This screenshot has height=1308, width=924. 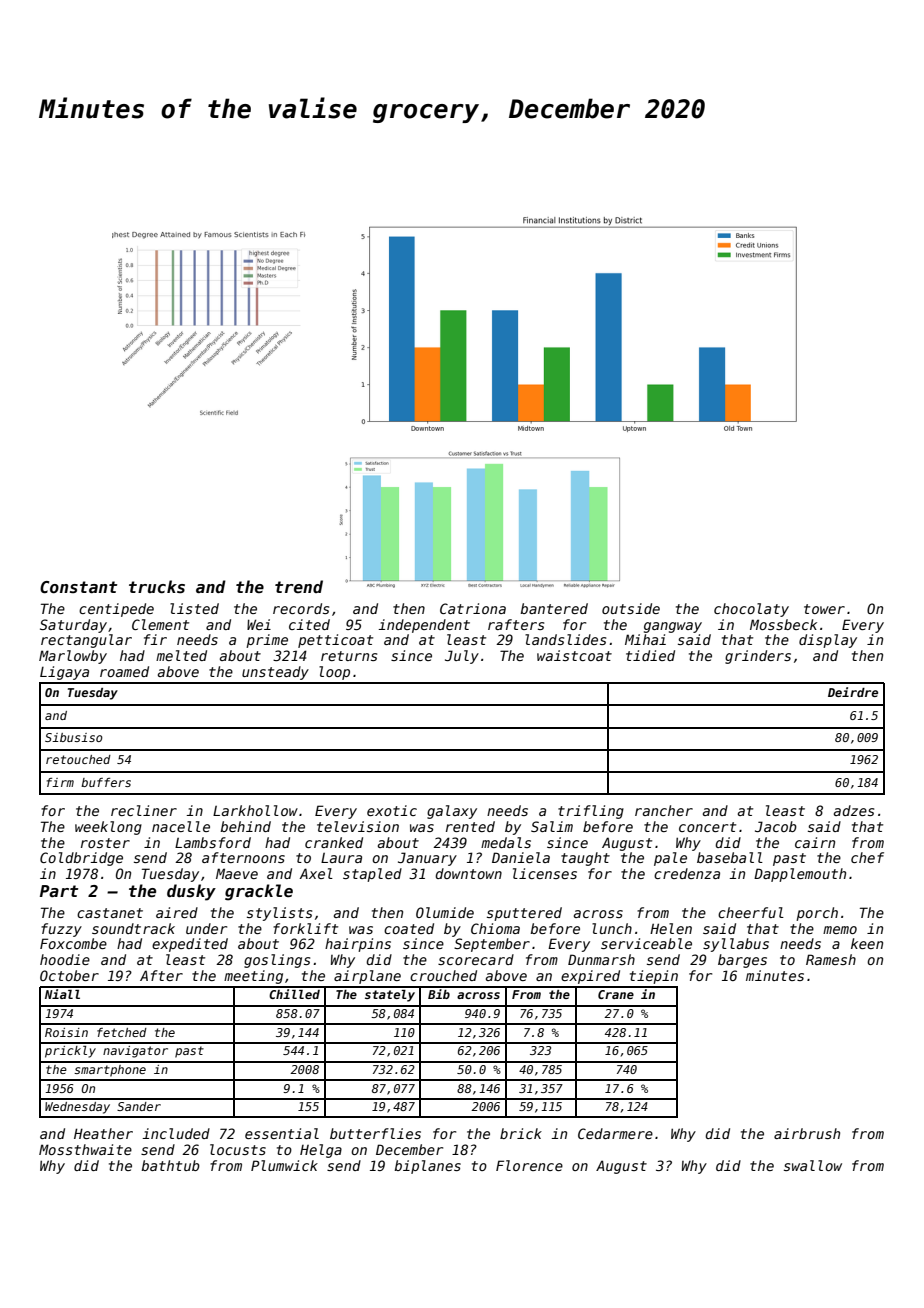 I want to click on credenza, so click(x=687, y=873).
